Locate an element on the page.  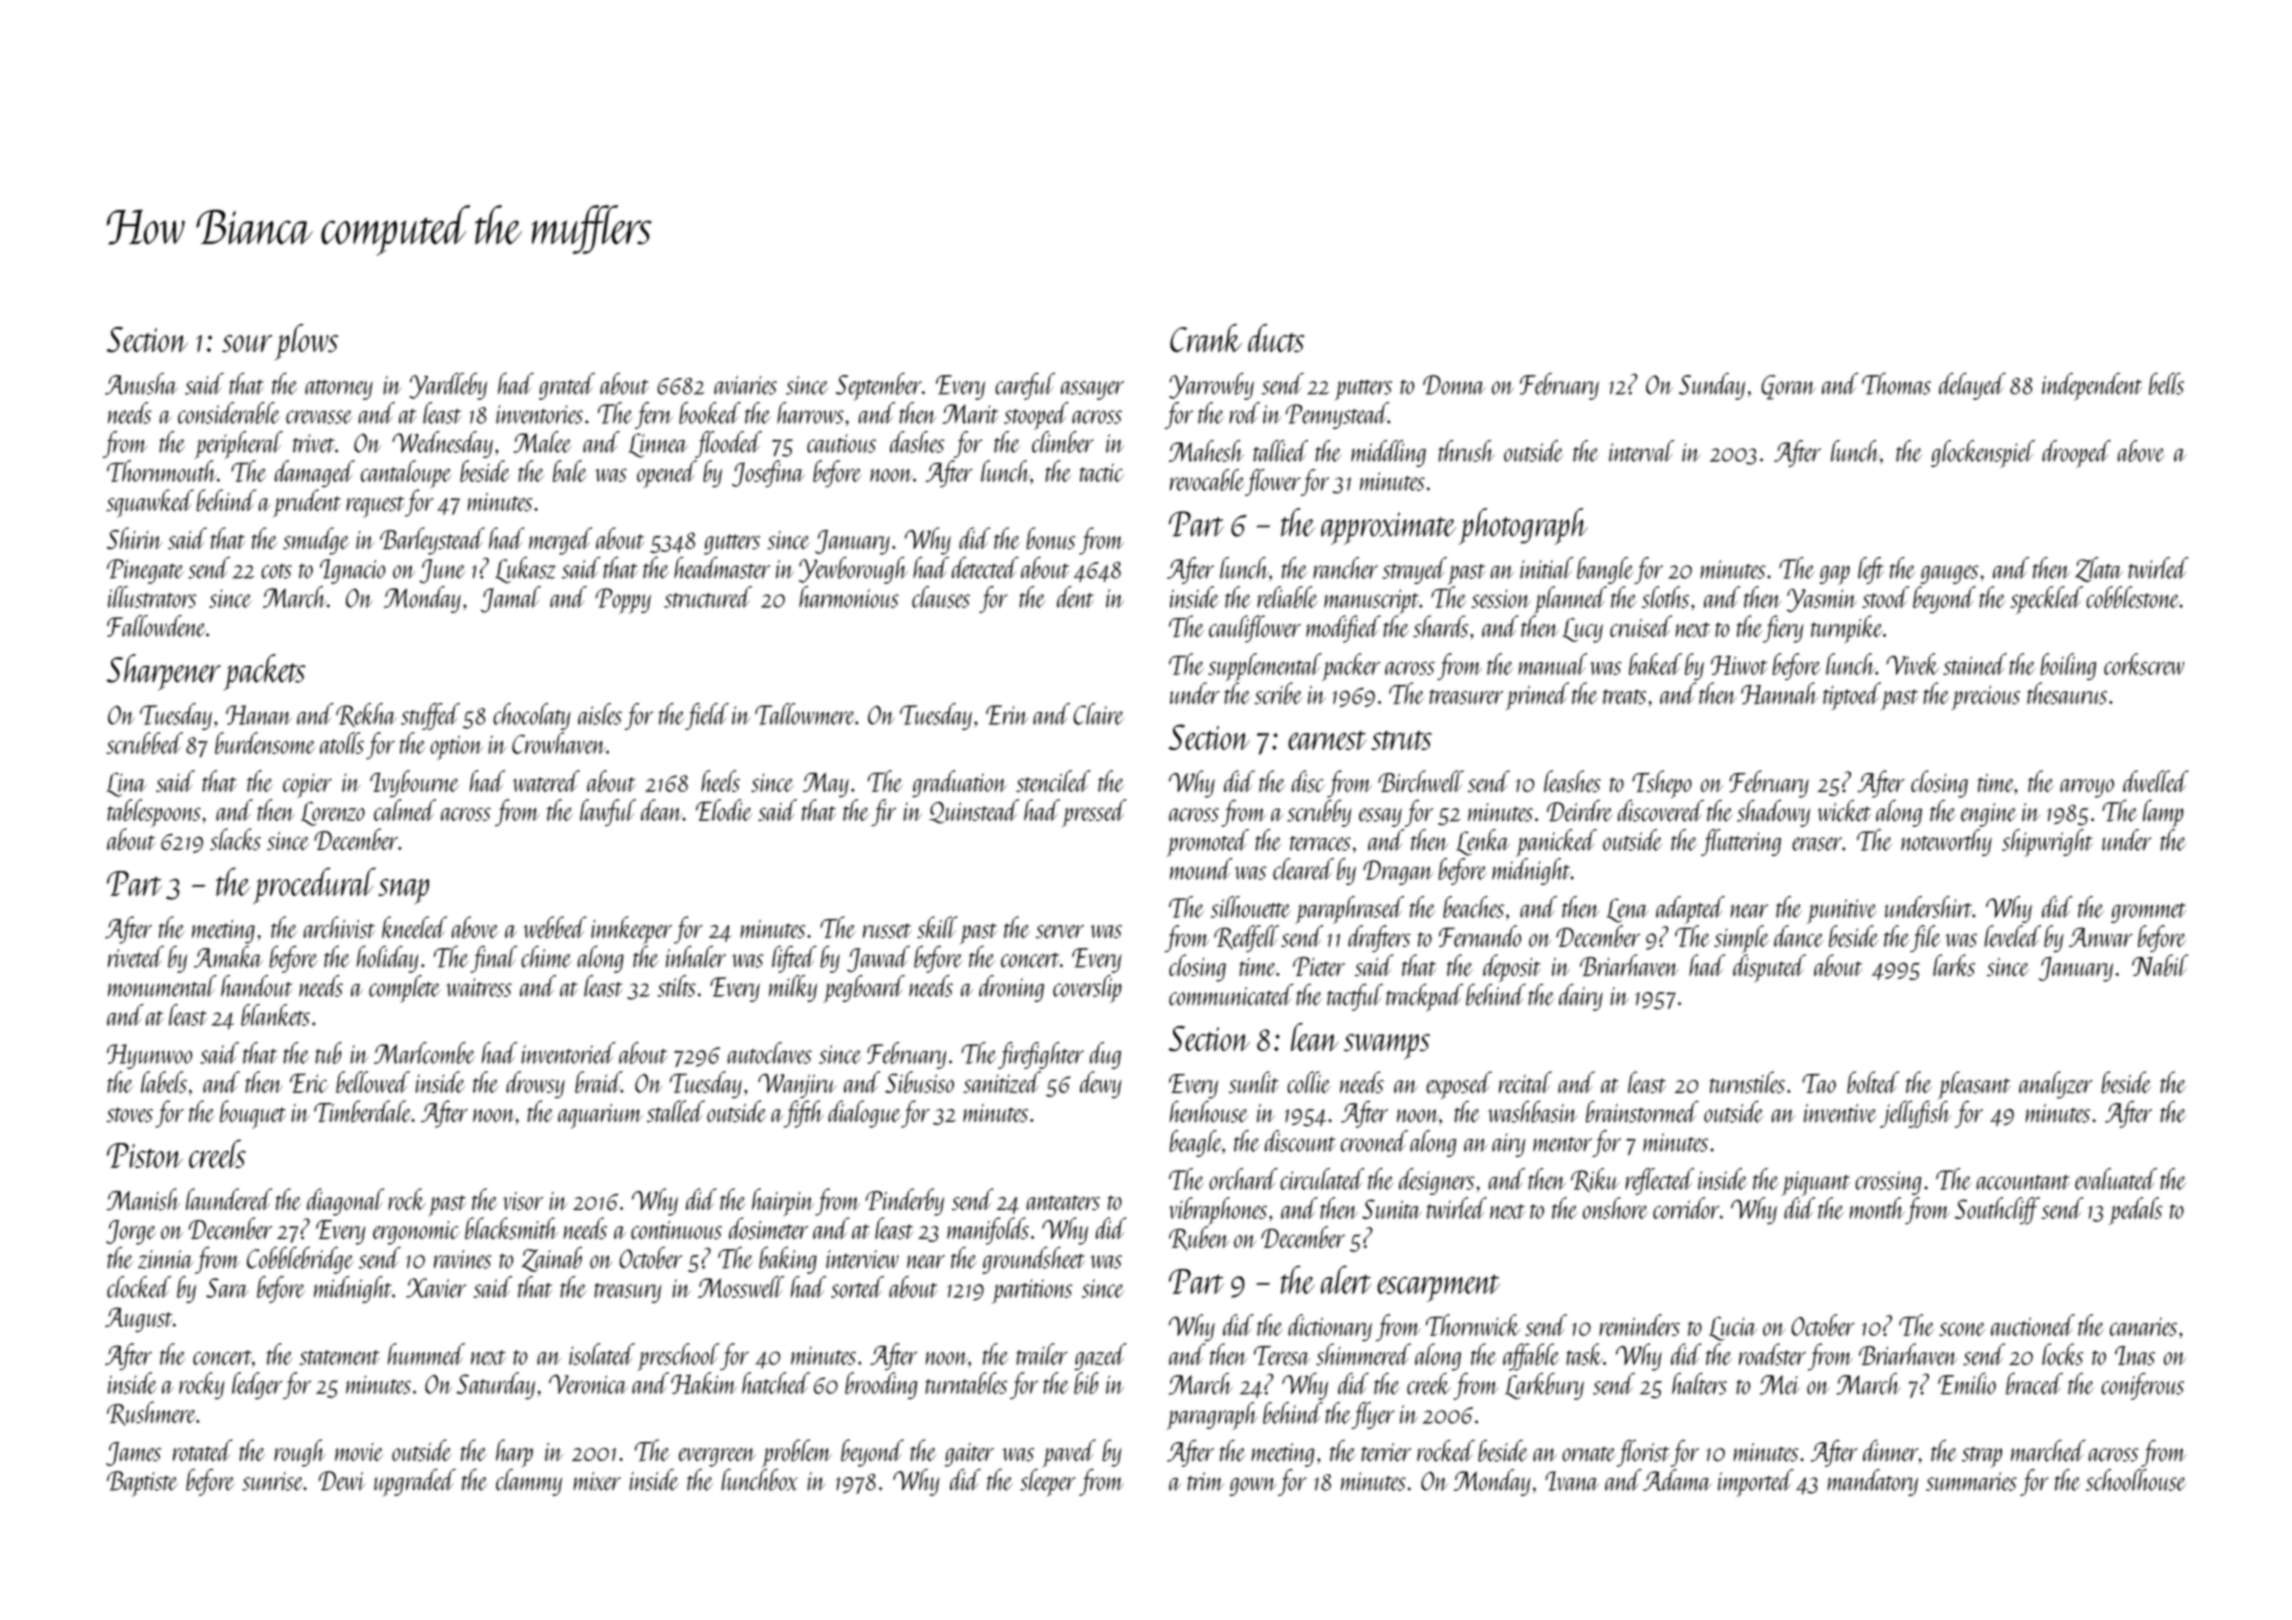
monumental is located at coordinates (162, 986).
